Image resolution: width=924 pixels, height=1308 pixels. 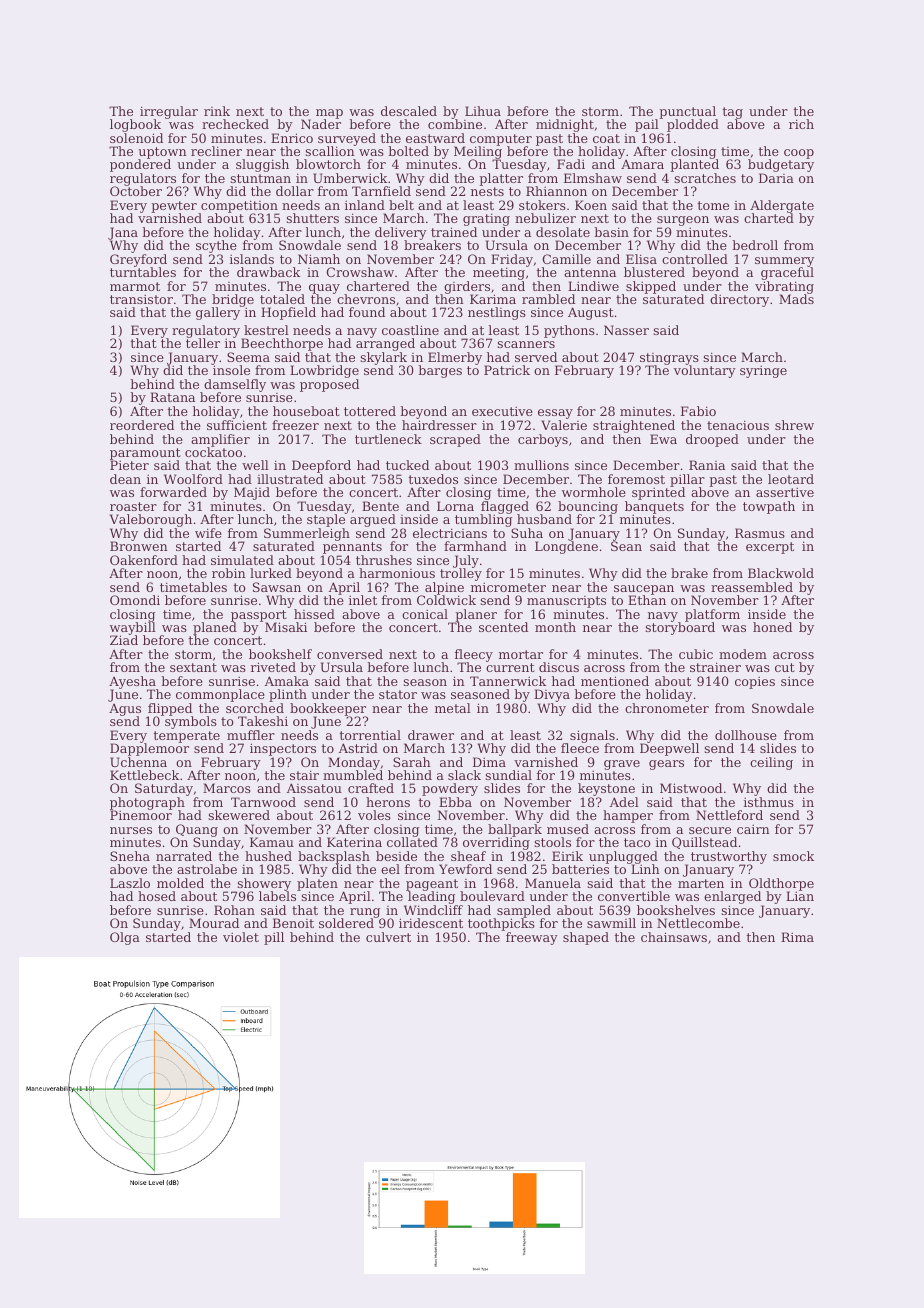 What do you see at coordinates (216, 246) in the screenshot?
I see `scythe` at bounding box center [216, 246].
